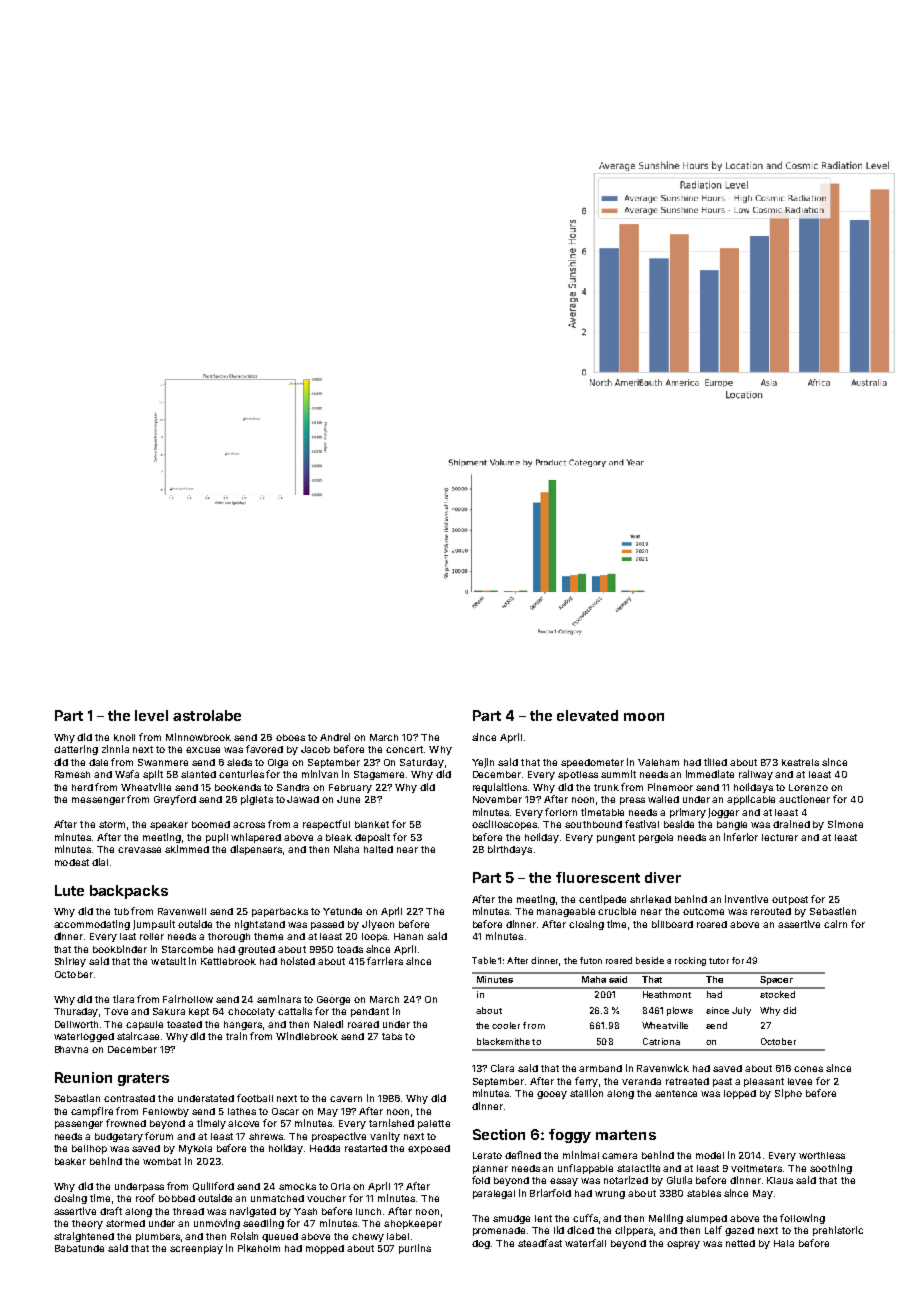 Image resolution: width=924 pixels, height=1308 pixels. Describe the element at coordinates (392, 1036) in the image. I see `tabs` at that location.
